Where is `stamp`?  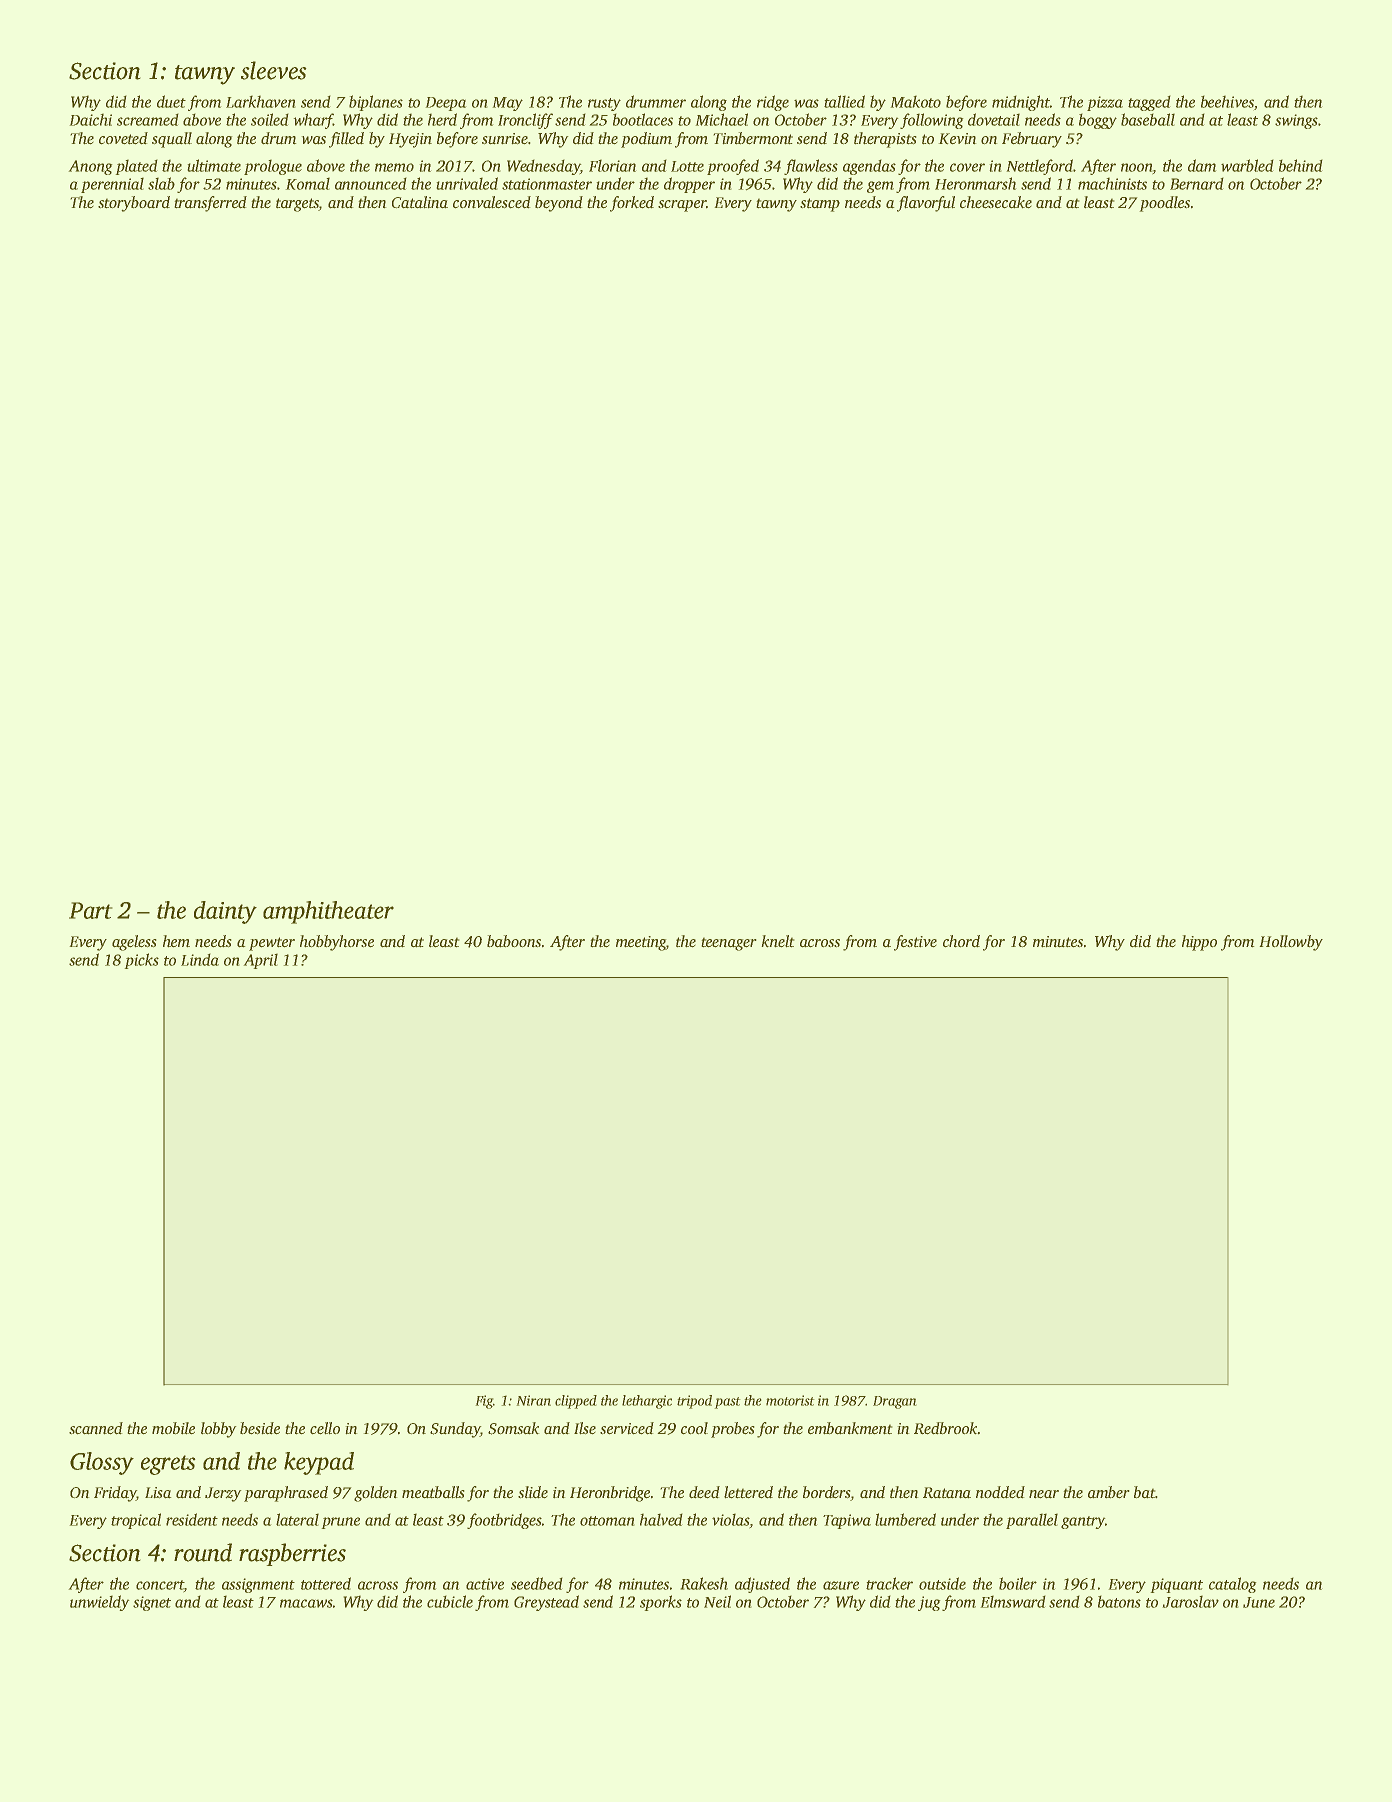 stamp is located at coordinates (820, 205).
